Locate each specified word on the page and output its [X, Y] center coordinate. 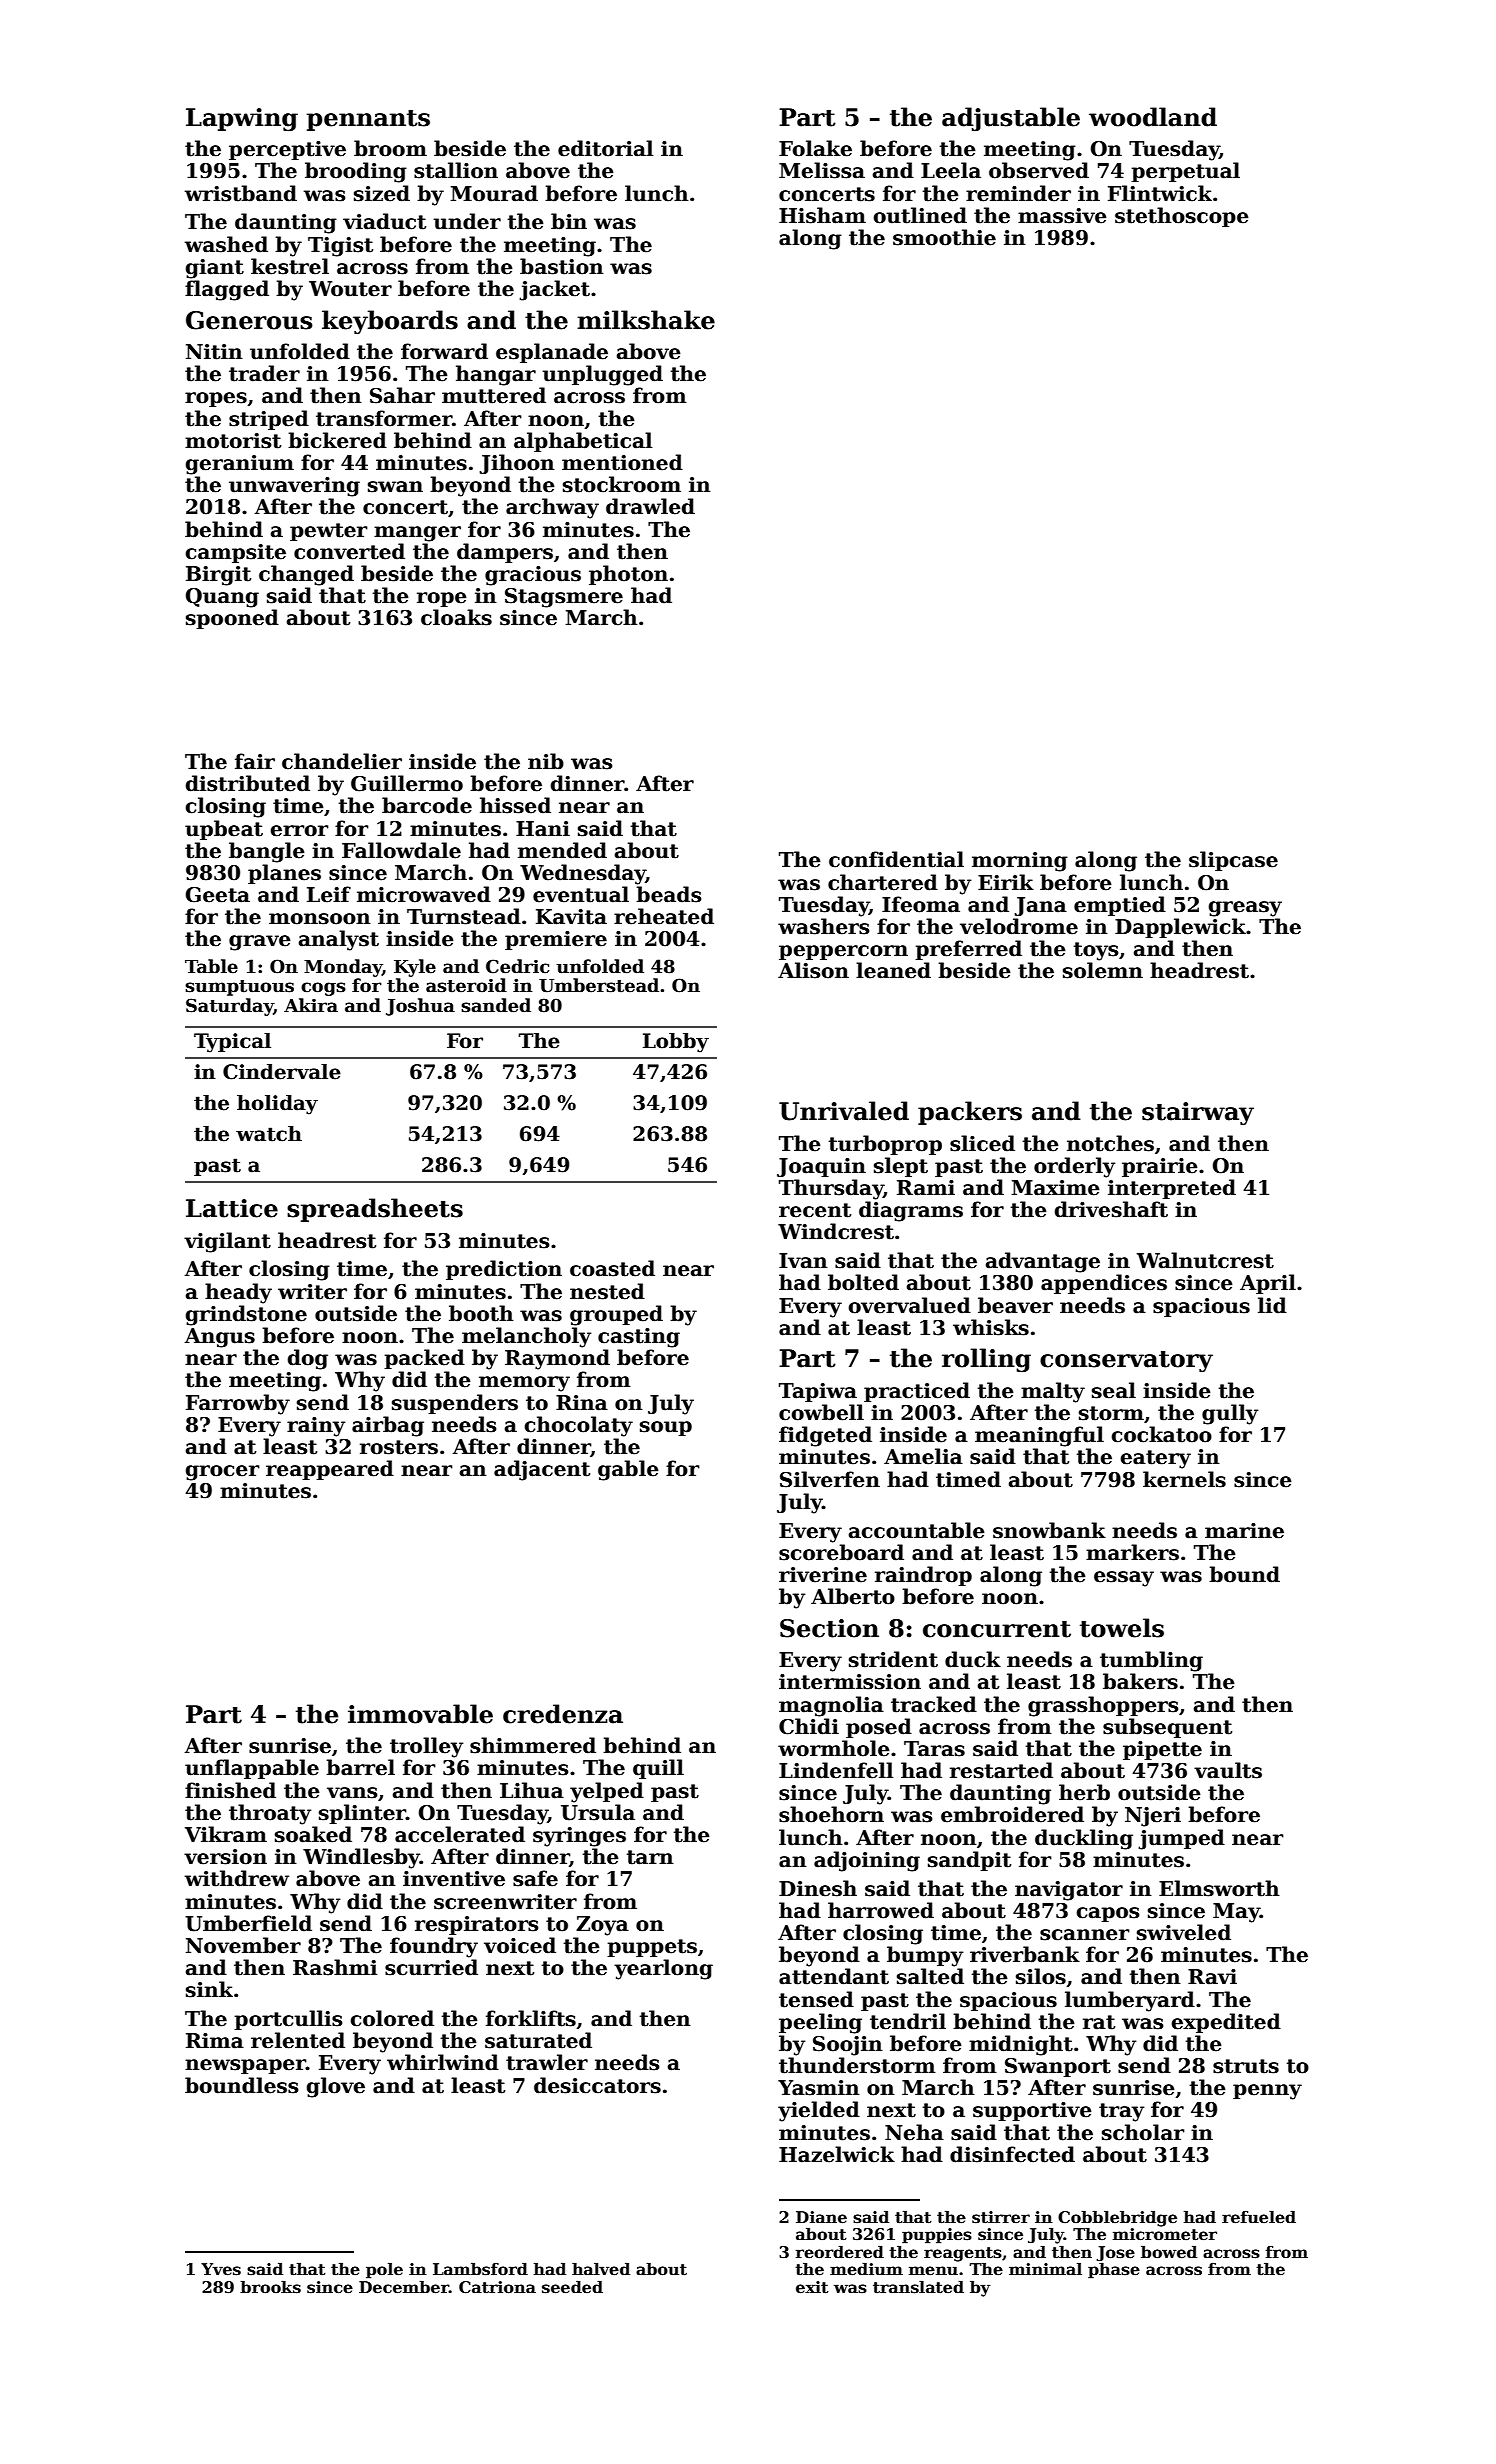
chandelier [342, 761]
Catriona [497, 2287]
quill [658, 1769]
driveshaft [1111, 1209]
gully [1230, 1414]
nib [546, 761]
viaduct [384, 221]
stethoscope [1182, 217]
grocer [222, 1473]
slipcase [1233, 861]
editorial [606, 148]
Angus [219, 1338]
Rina [582, 1403]
